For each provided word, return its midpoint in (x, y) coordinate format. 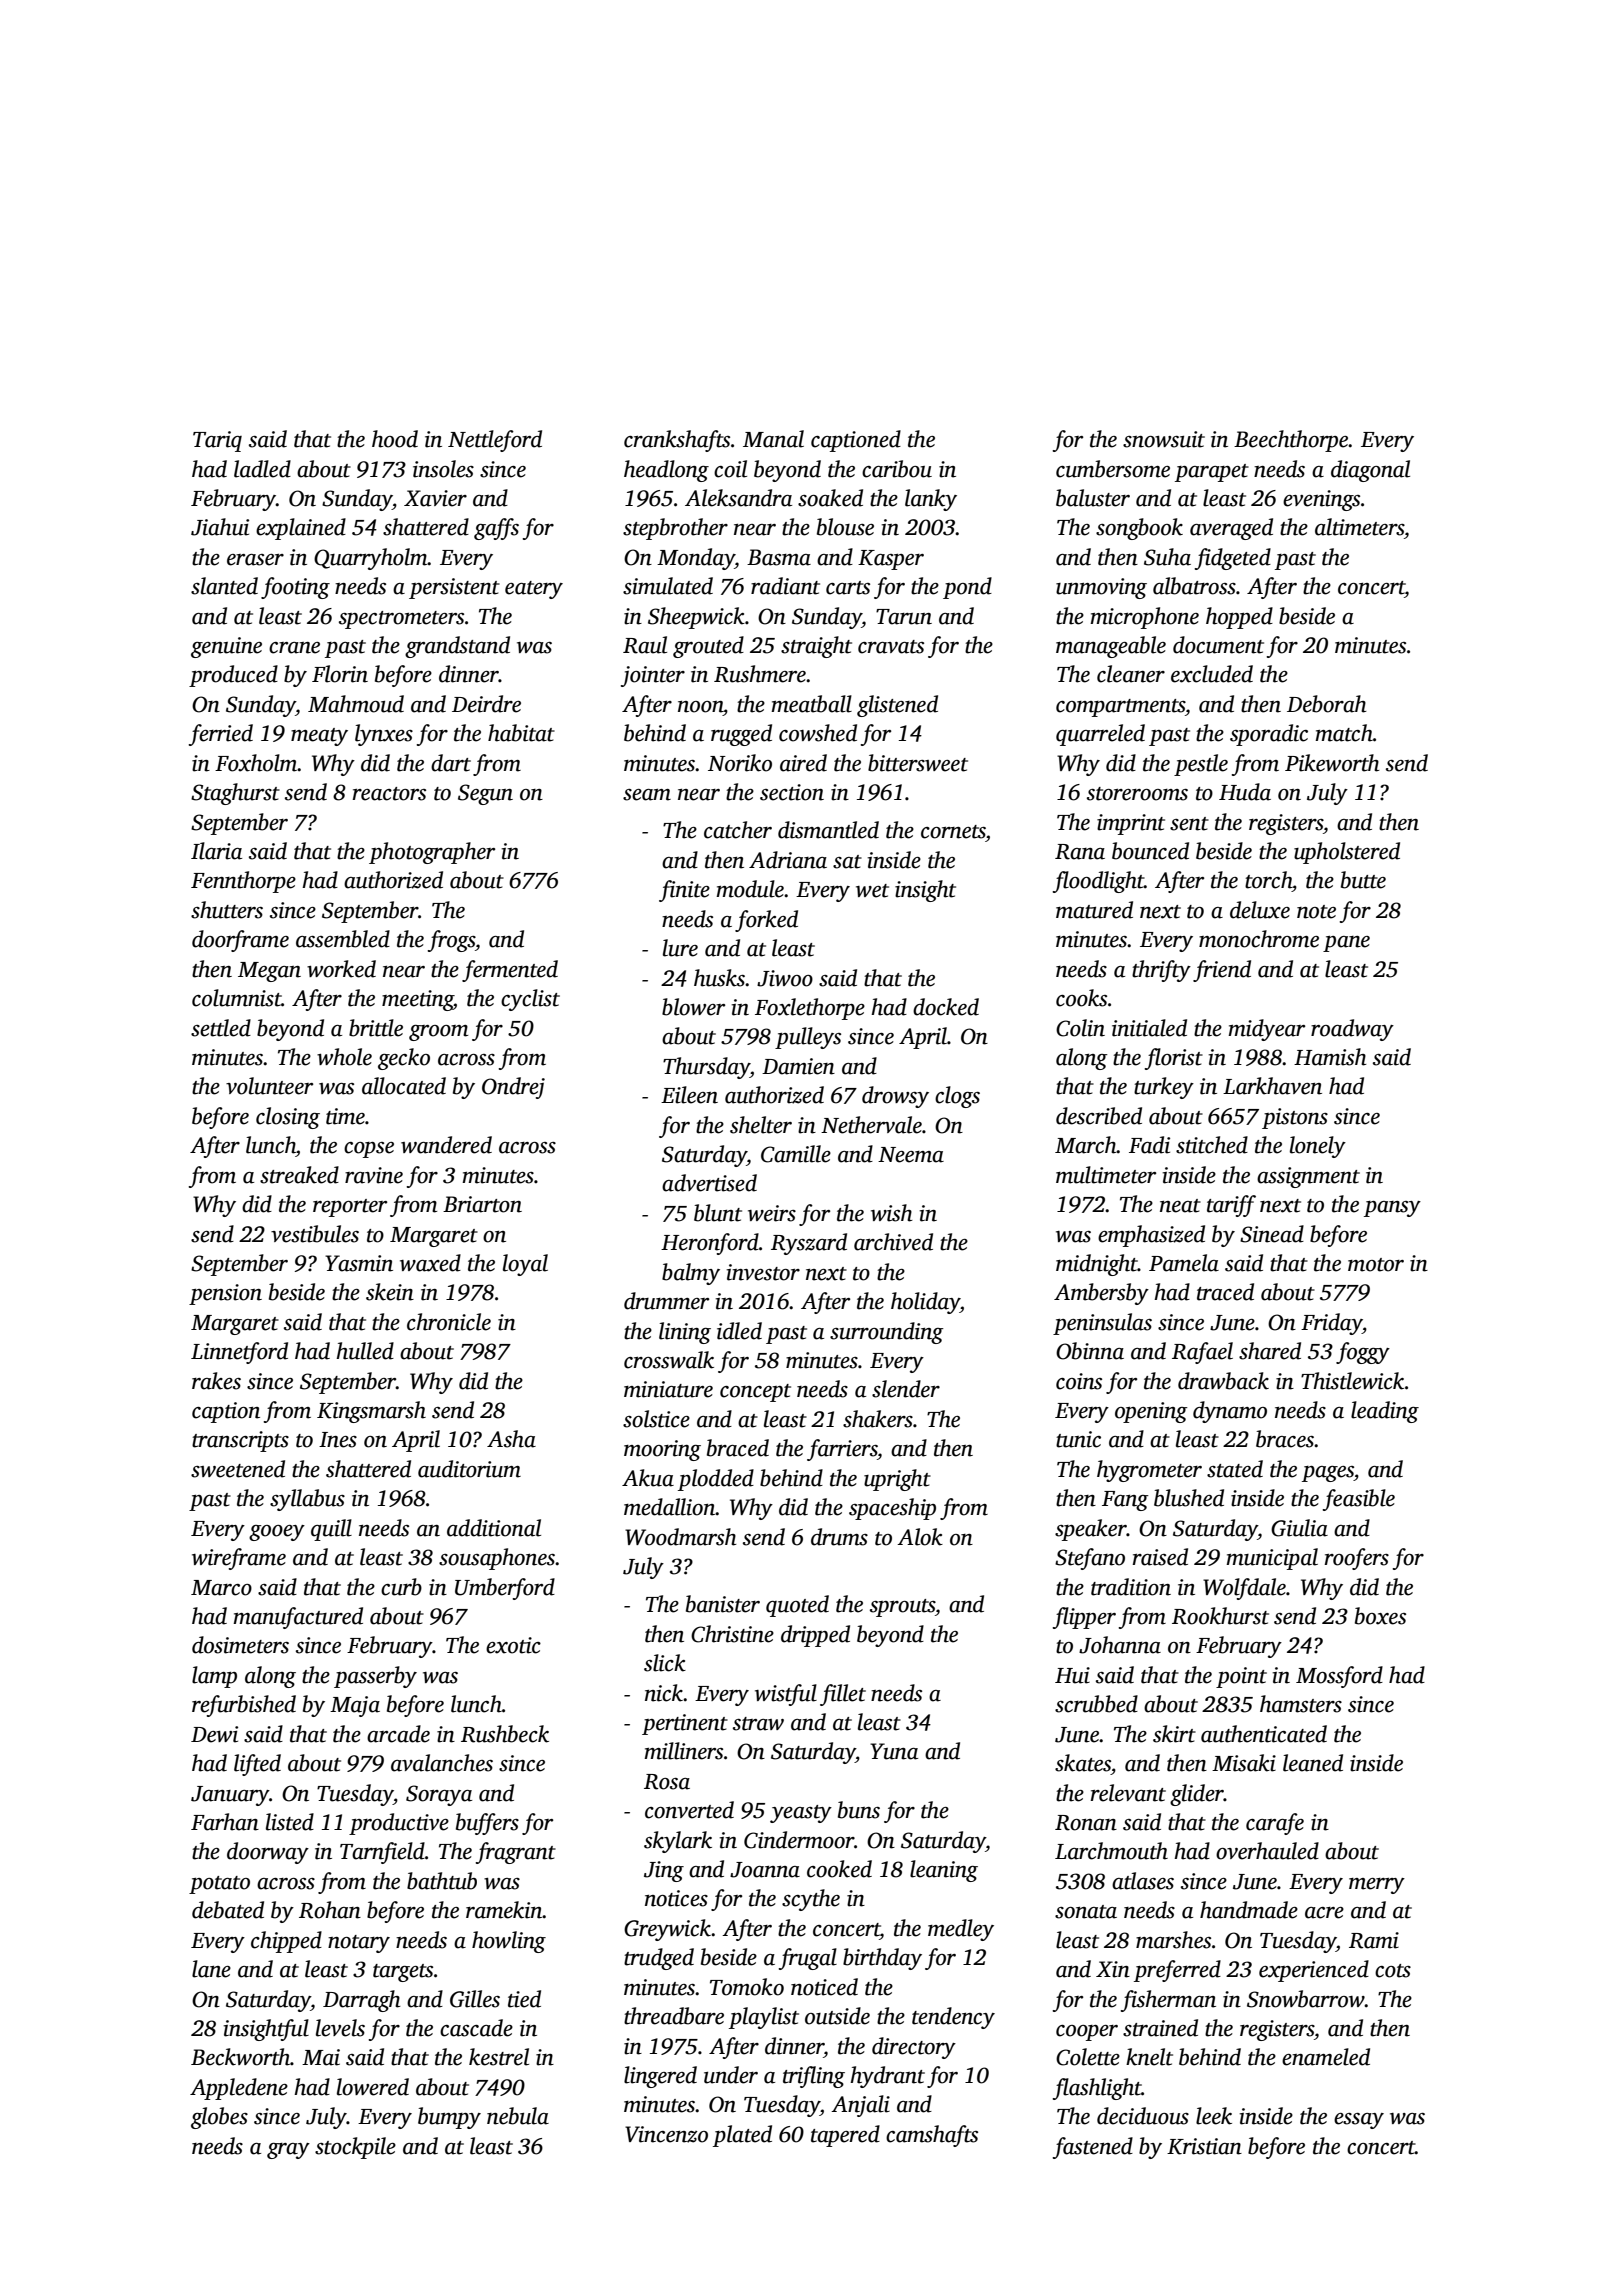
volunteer (269, 1086)
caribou (897, 469)
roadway (1352, 1030)
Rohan (330, 1910)
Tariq (217, 441)
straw (758, 1724)
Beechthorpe (1291, 441)
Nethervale (871, 1125)
